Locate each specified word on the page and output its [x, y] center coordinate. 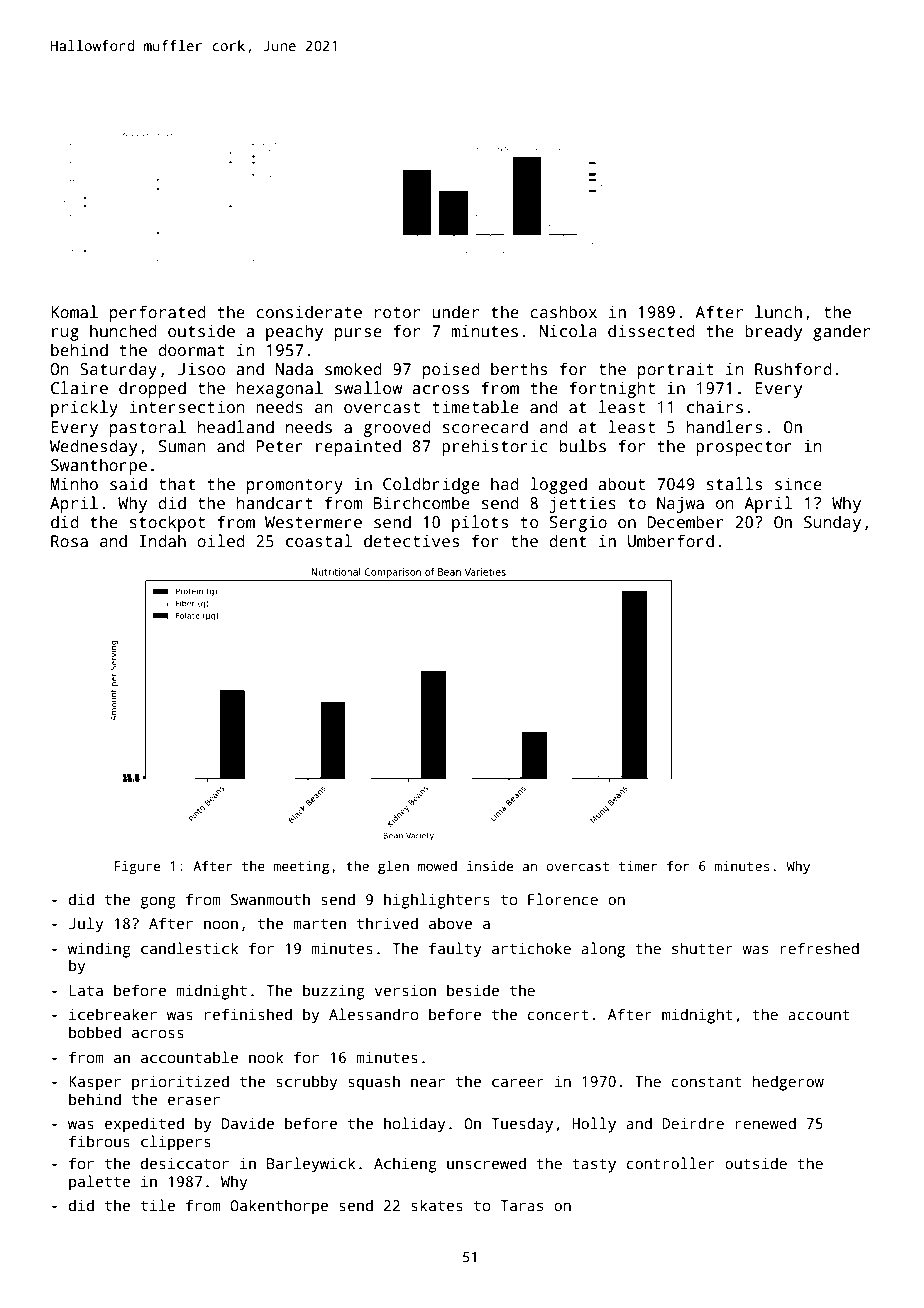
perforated [158, 313]
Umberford [671, 540]
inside [490, 866]
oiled [221, 540]
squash [374, 1083]
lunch [778, 312]
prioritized [180, 1083]
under [455, 312]
